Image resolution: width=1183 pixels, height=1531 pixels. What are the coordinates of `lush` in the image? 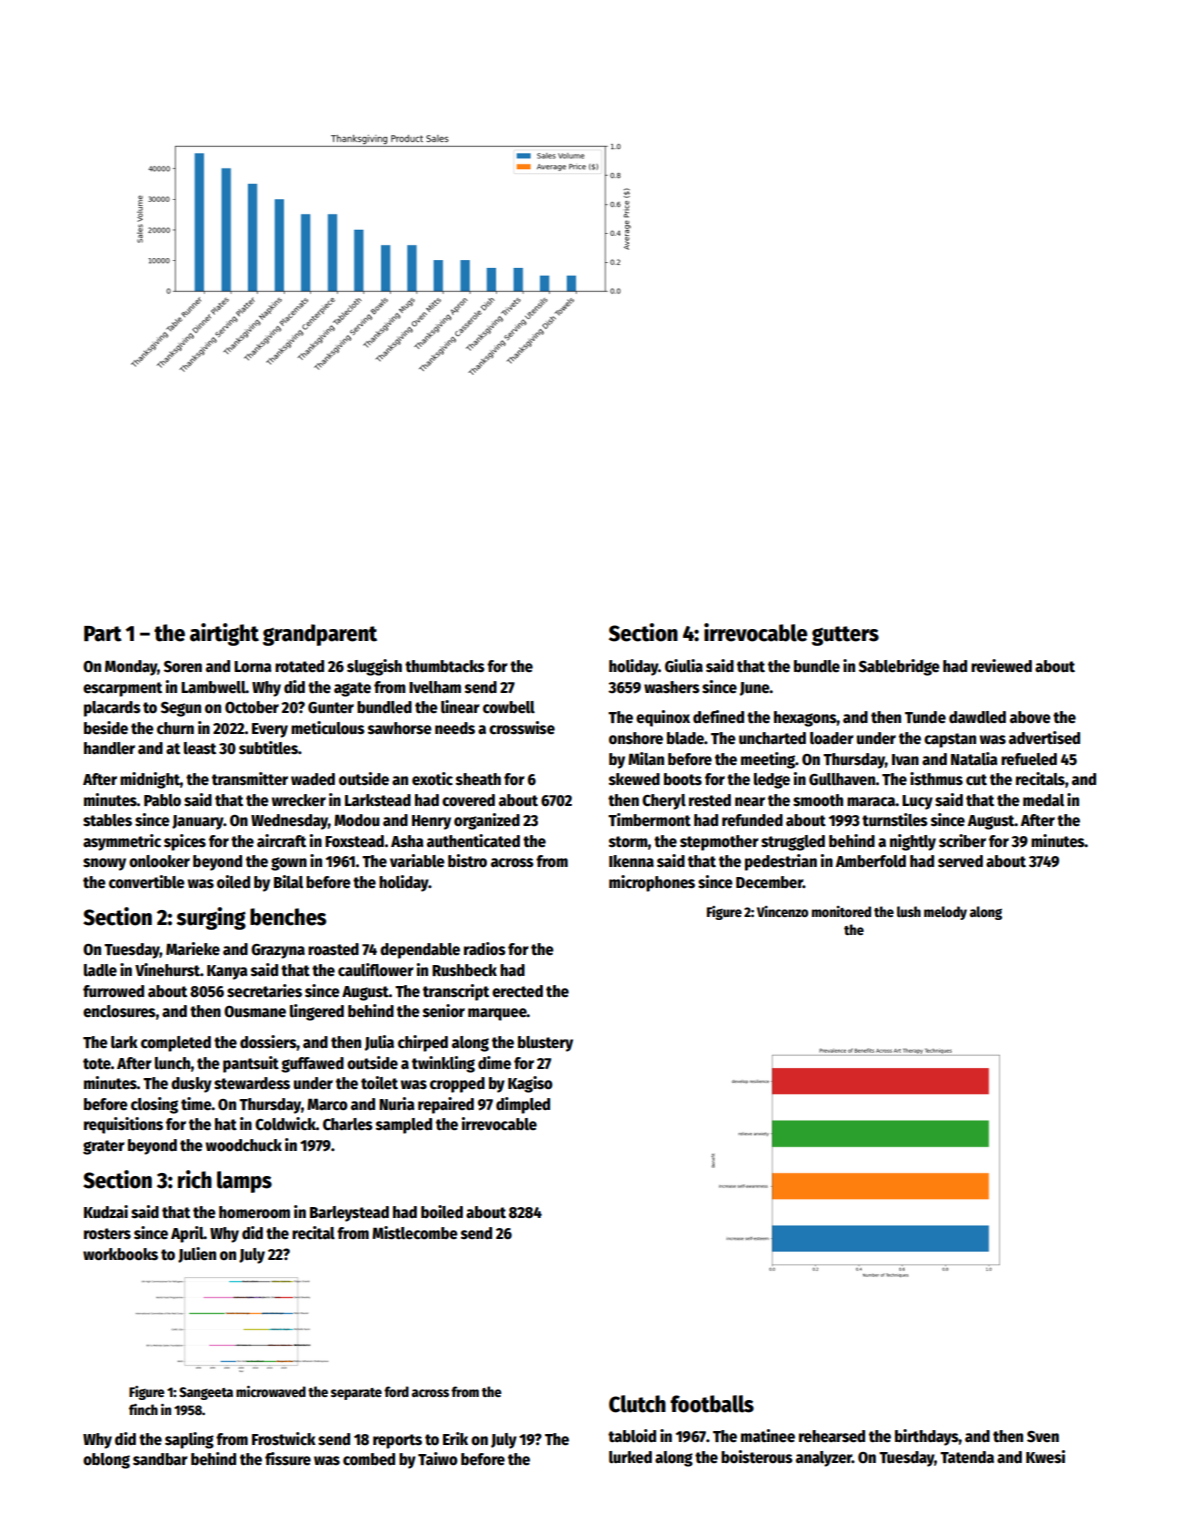 It's located at (909, 911).
